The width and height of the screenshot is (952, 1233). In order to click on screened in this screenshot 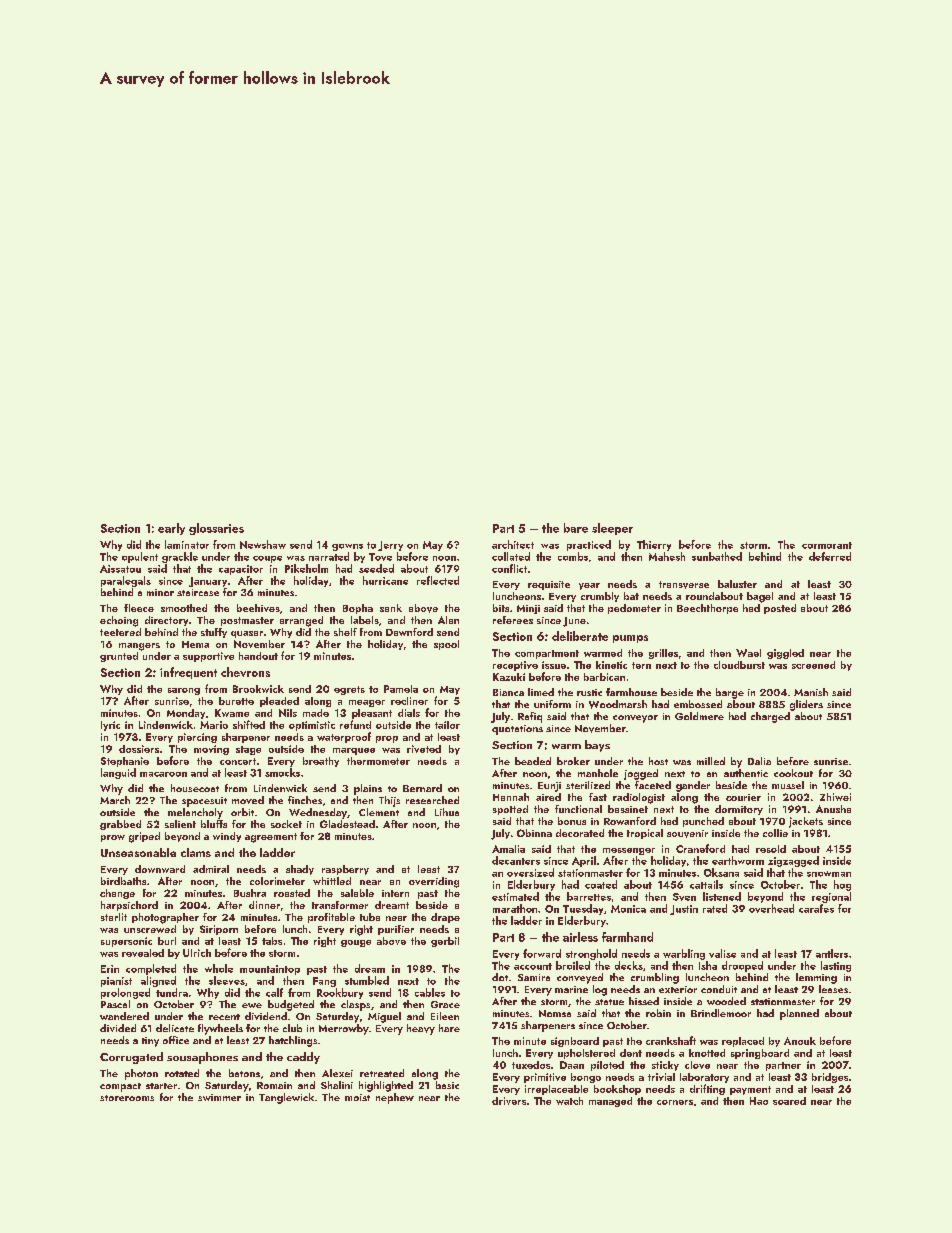, I will do `click(813, 665)`.
